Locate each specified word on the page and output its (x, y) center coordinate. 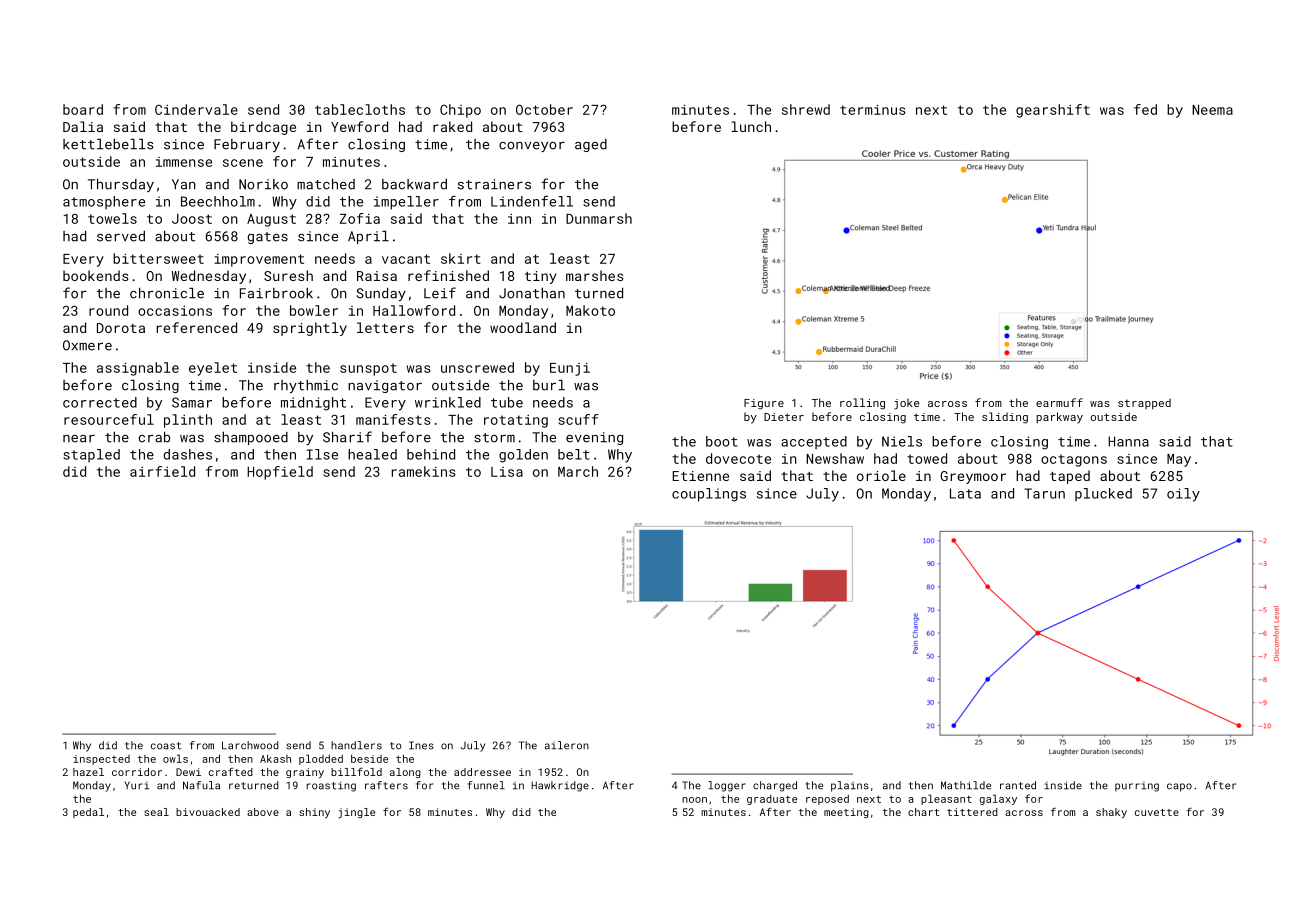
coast (166, 746)
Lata (965, 493)
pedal (88, 813)
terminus (873, 110)
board (83, 109)
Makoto (590, 310)
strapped (1144, 403)
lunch (751, 126)
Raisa (377, 276)
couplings (709, 495)
